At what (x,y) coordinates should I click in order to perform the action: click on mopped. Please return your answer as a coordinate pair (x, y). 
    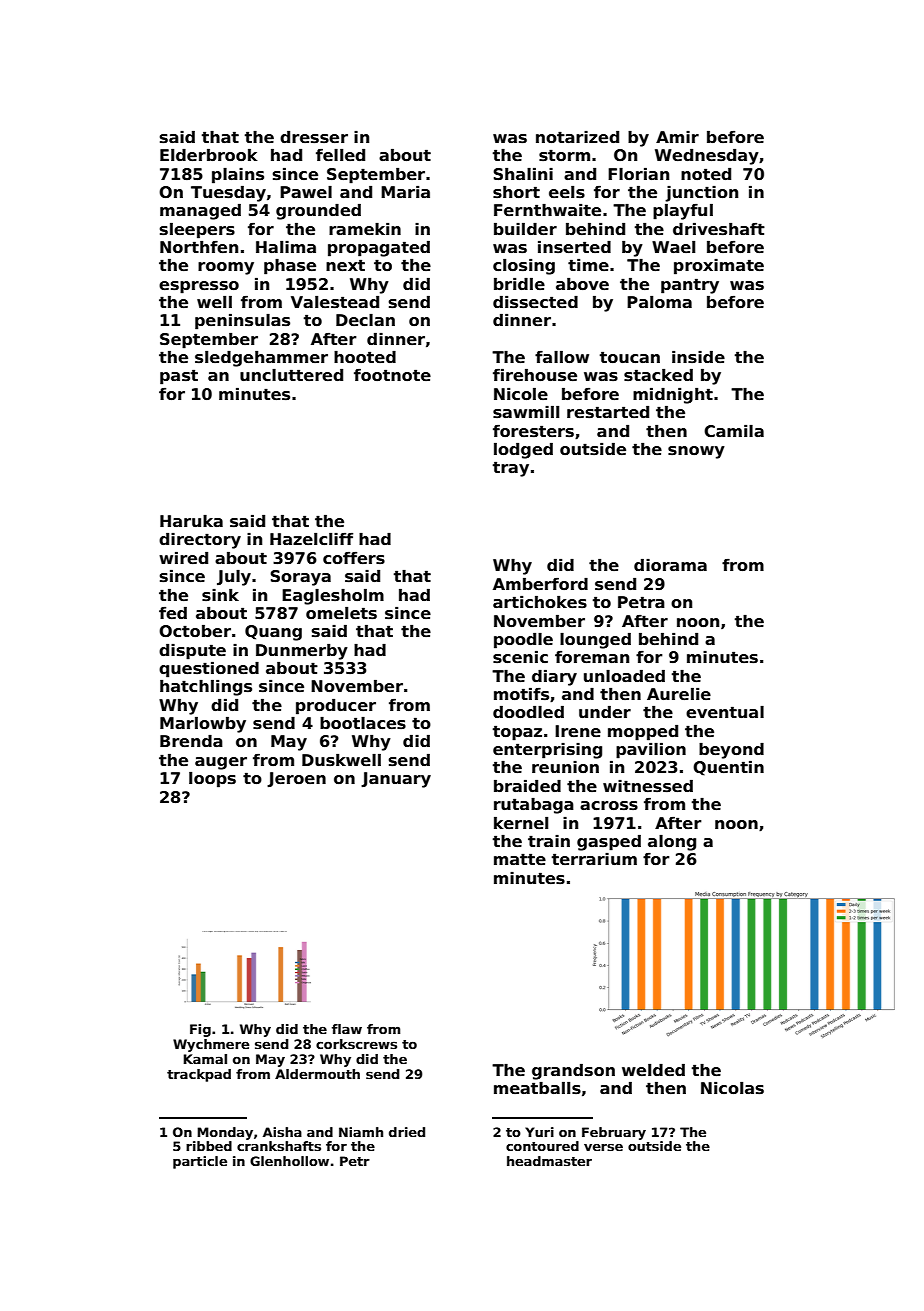
    Looking at the image, I should click on (643, 732).
